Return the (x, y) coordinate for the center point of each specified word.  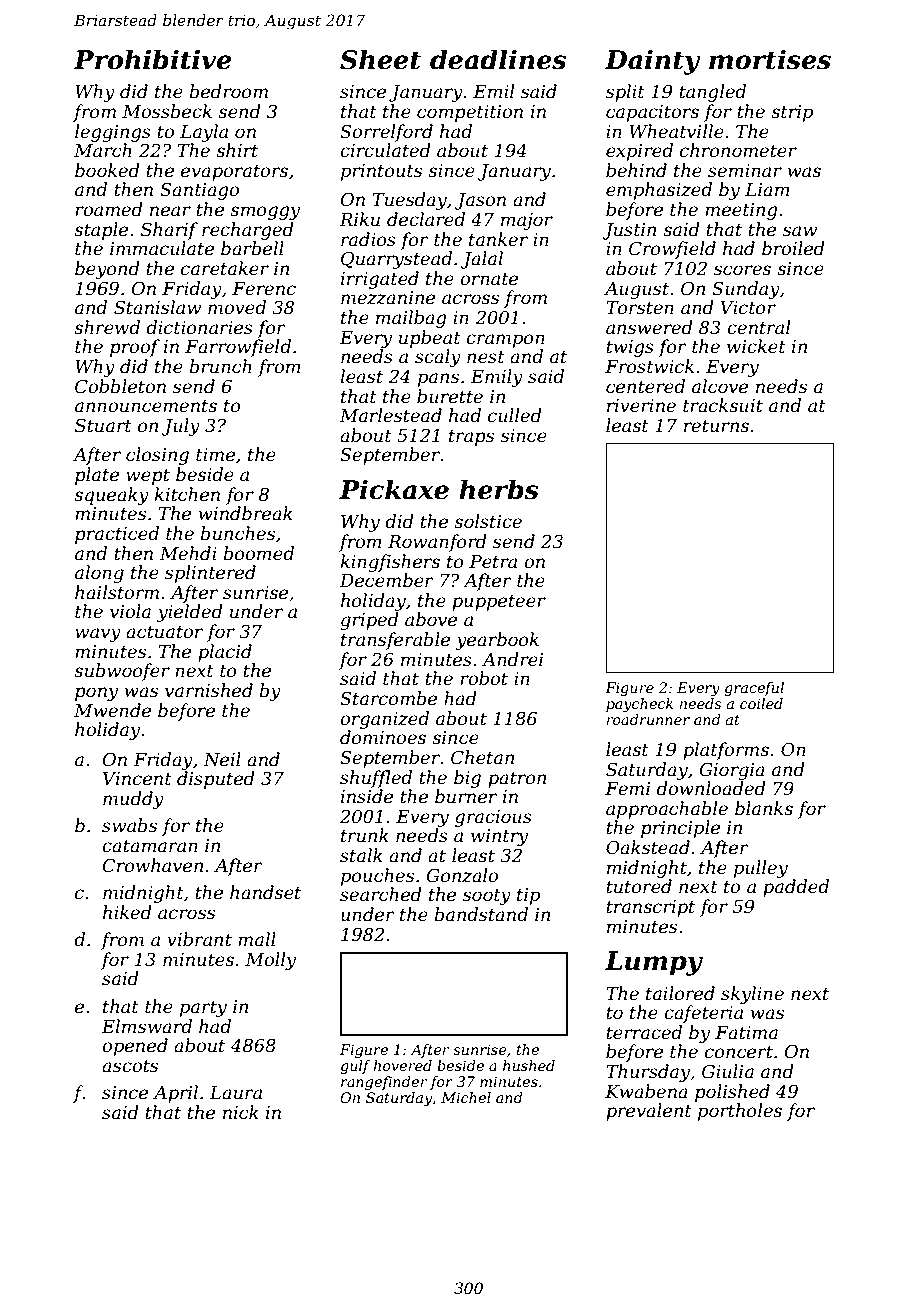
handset (265, 892)
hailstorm (117, 592)
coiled (761, 703)
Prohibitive (152, 59)
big (467, 779)
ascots (130, 1066)
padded (796, 888)
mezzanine (388, 298)
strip (792, 113)
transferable (395, 641)
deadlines (498, 59)
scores (742, 270)
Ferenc (264, 289)
